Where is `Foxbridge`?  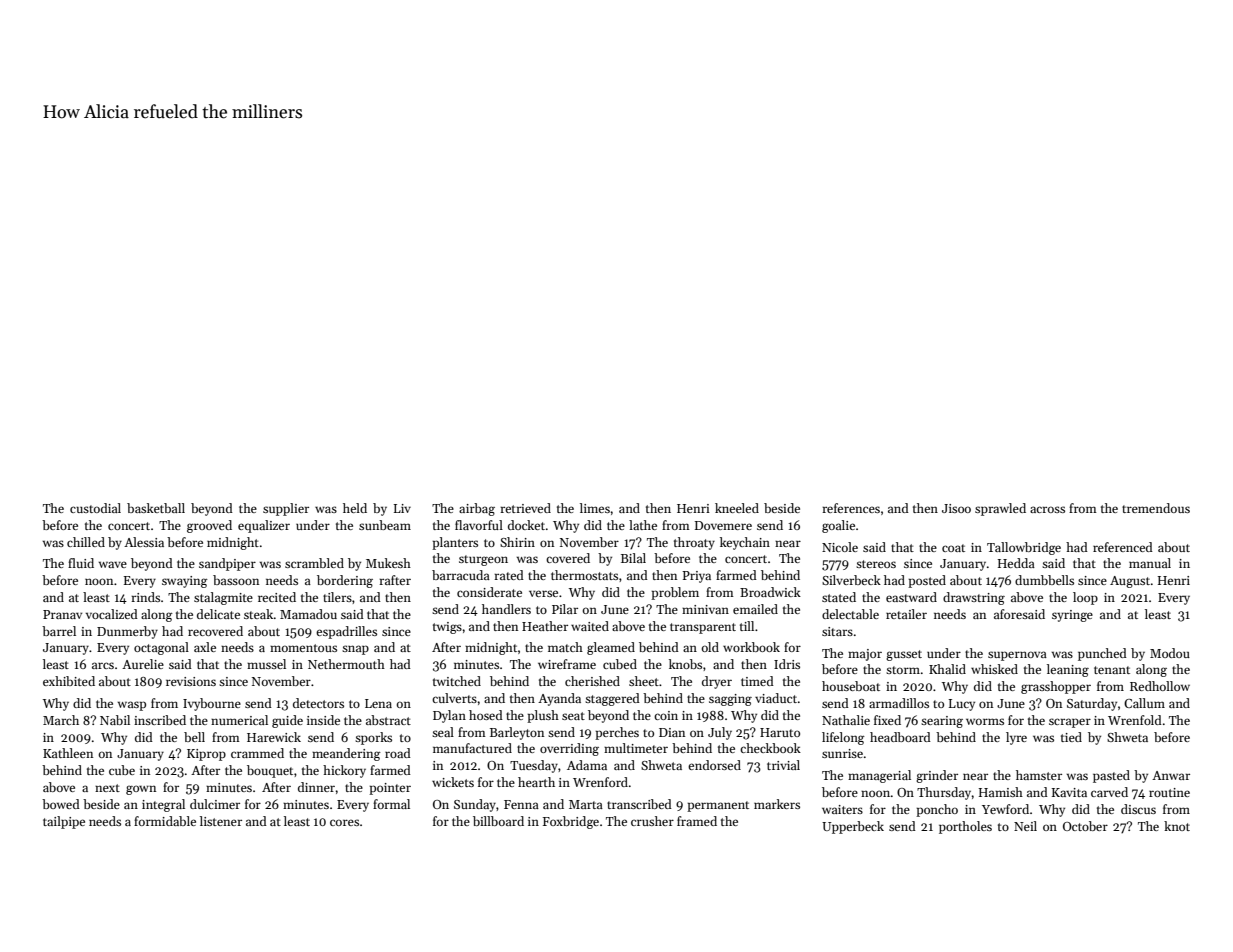
Foxbridge is located at coordinates (571, 822).
